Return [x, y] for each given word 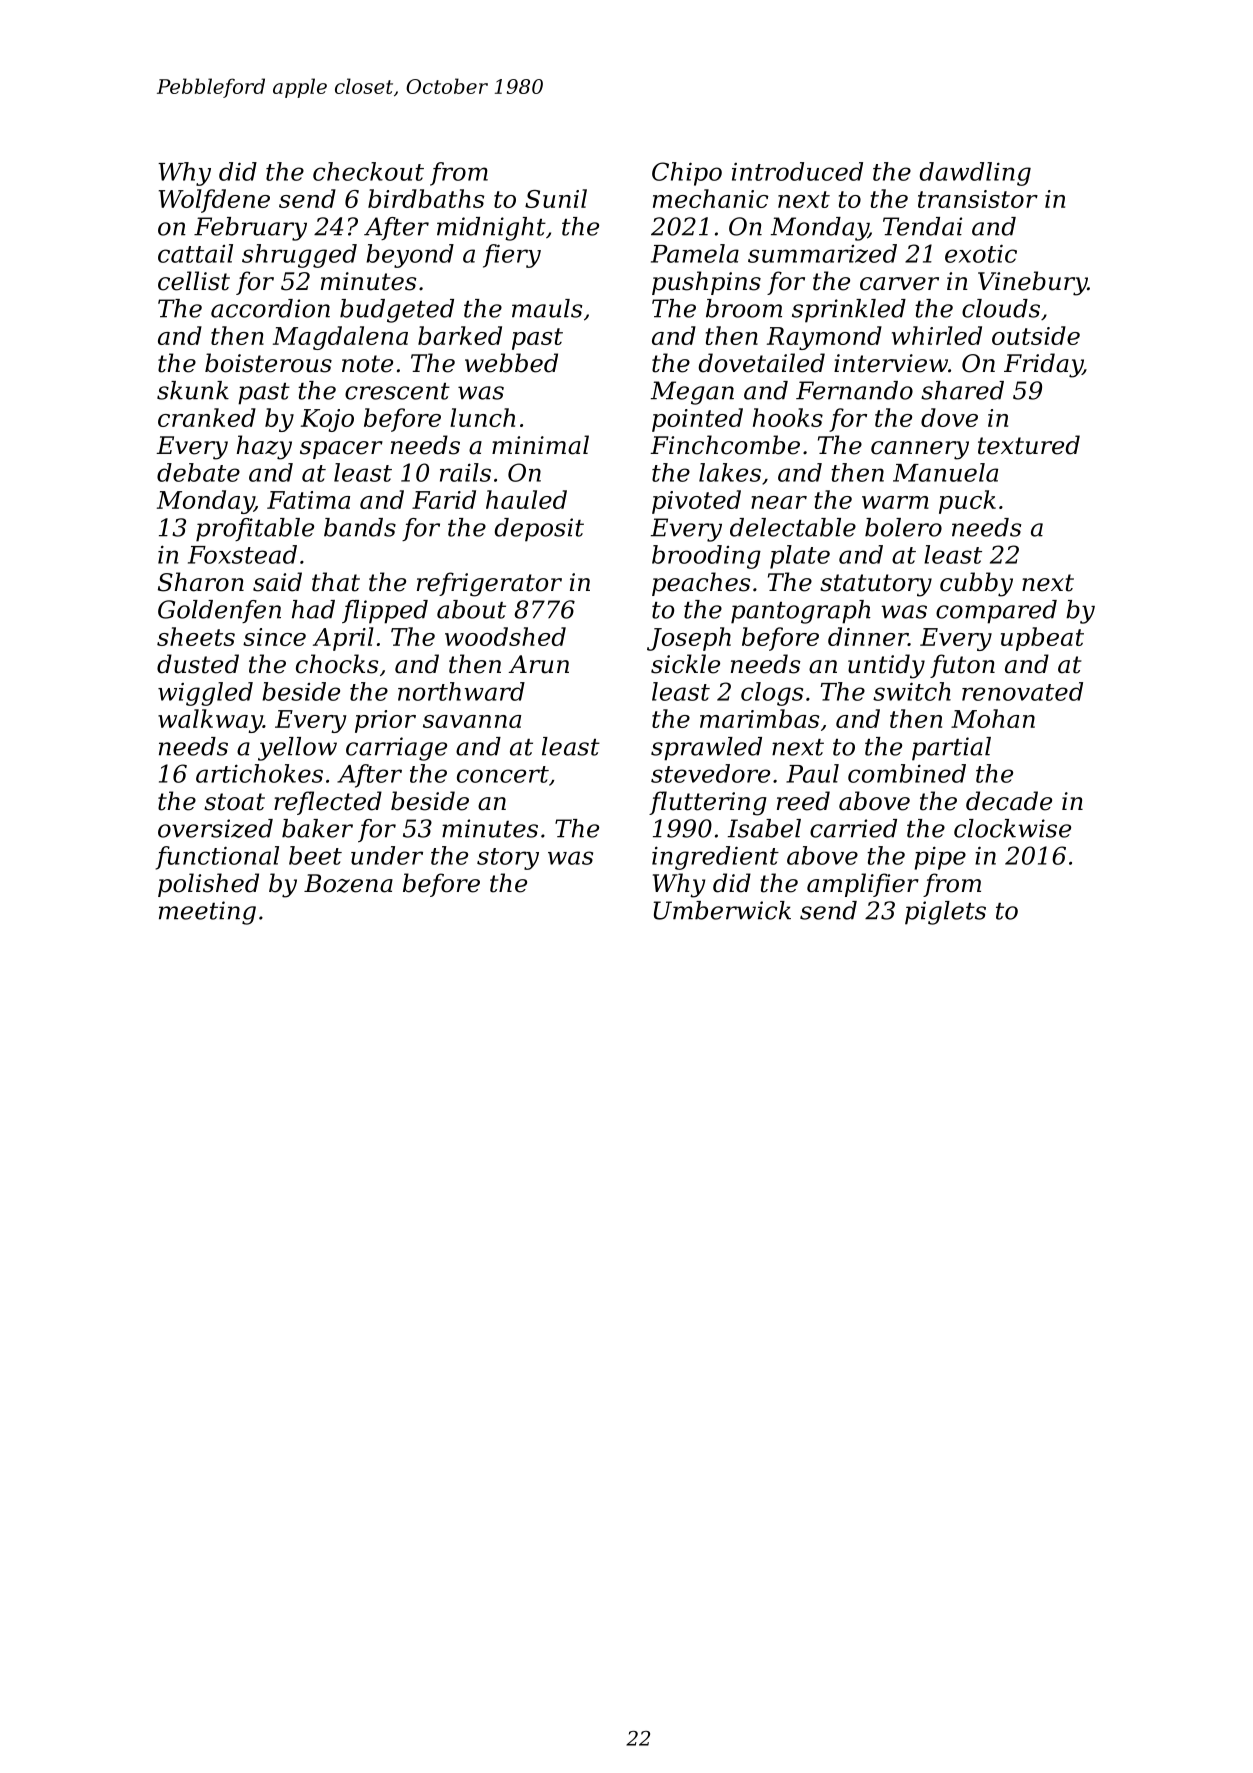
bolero [903, 527]
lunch [482, 417]
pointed [697, 420]
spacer [341, 450]
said [277, 582]
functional [217, 858]
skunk [193, 390]
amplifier [863, 885]
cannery [920, 450]
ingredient [715, 858]
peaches [701, 584]
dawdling [975, 174]
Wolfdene [214, 201]
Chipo [687, 174]
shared [962, 390]
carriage [396, 749]
